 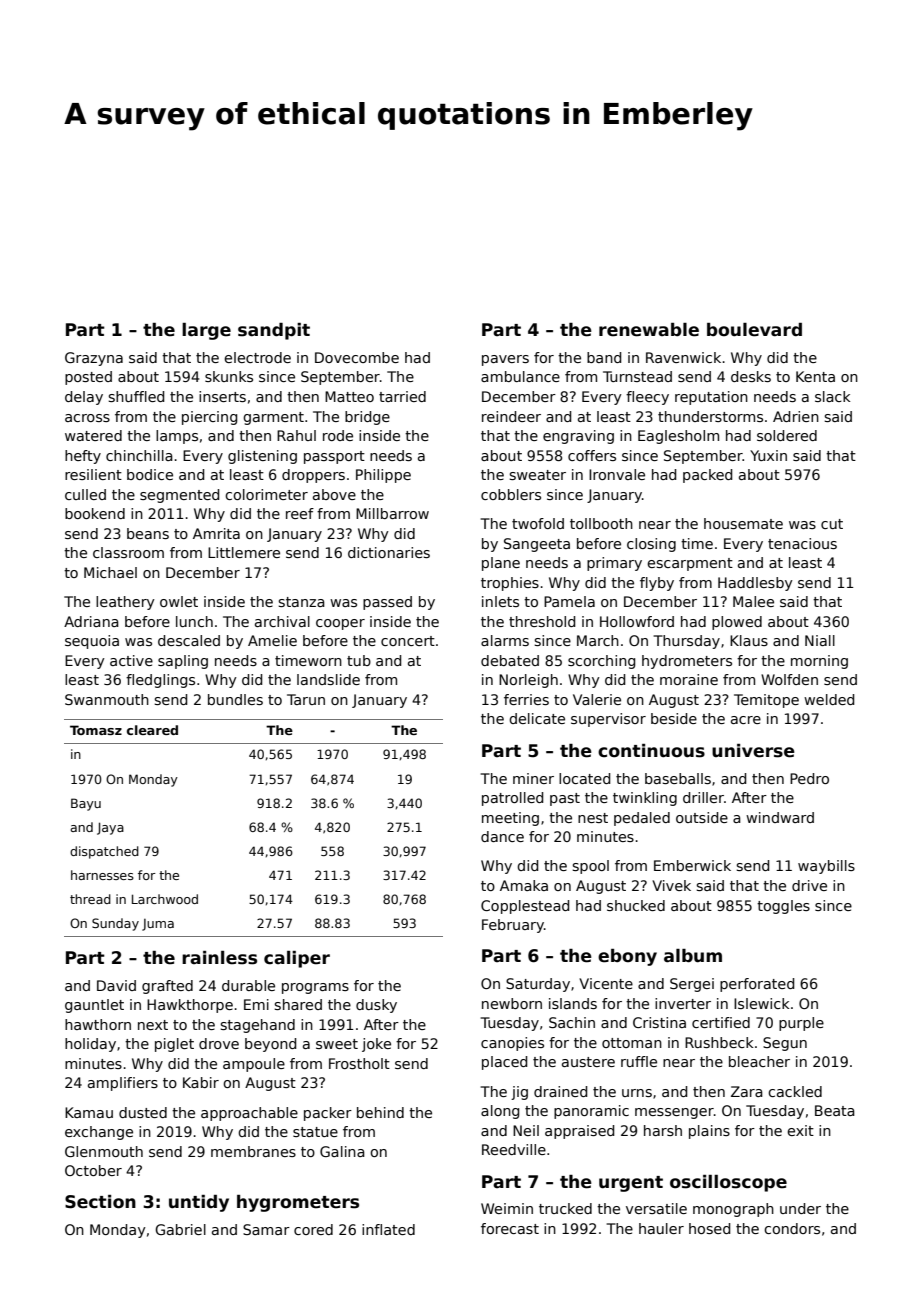 I want to click on rainless, so click(x=219, y=958).
